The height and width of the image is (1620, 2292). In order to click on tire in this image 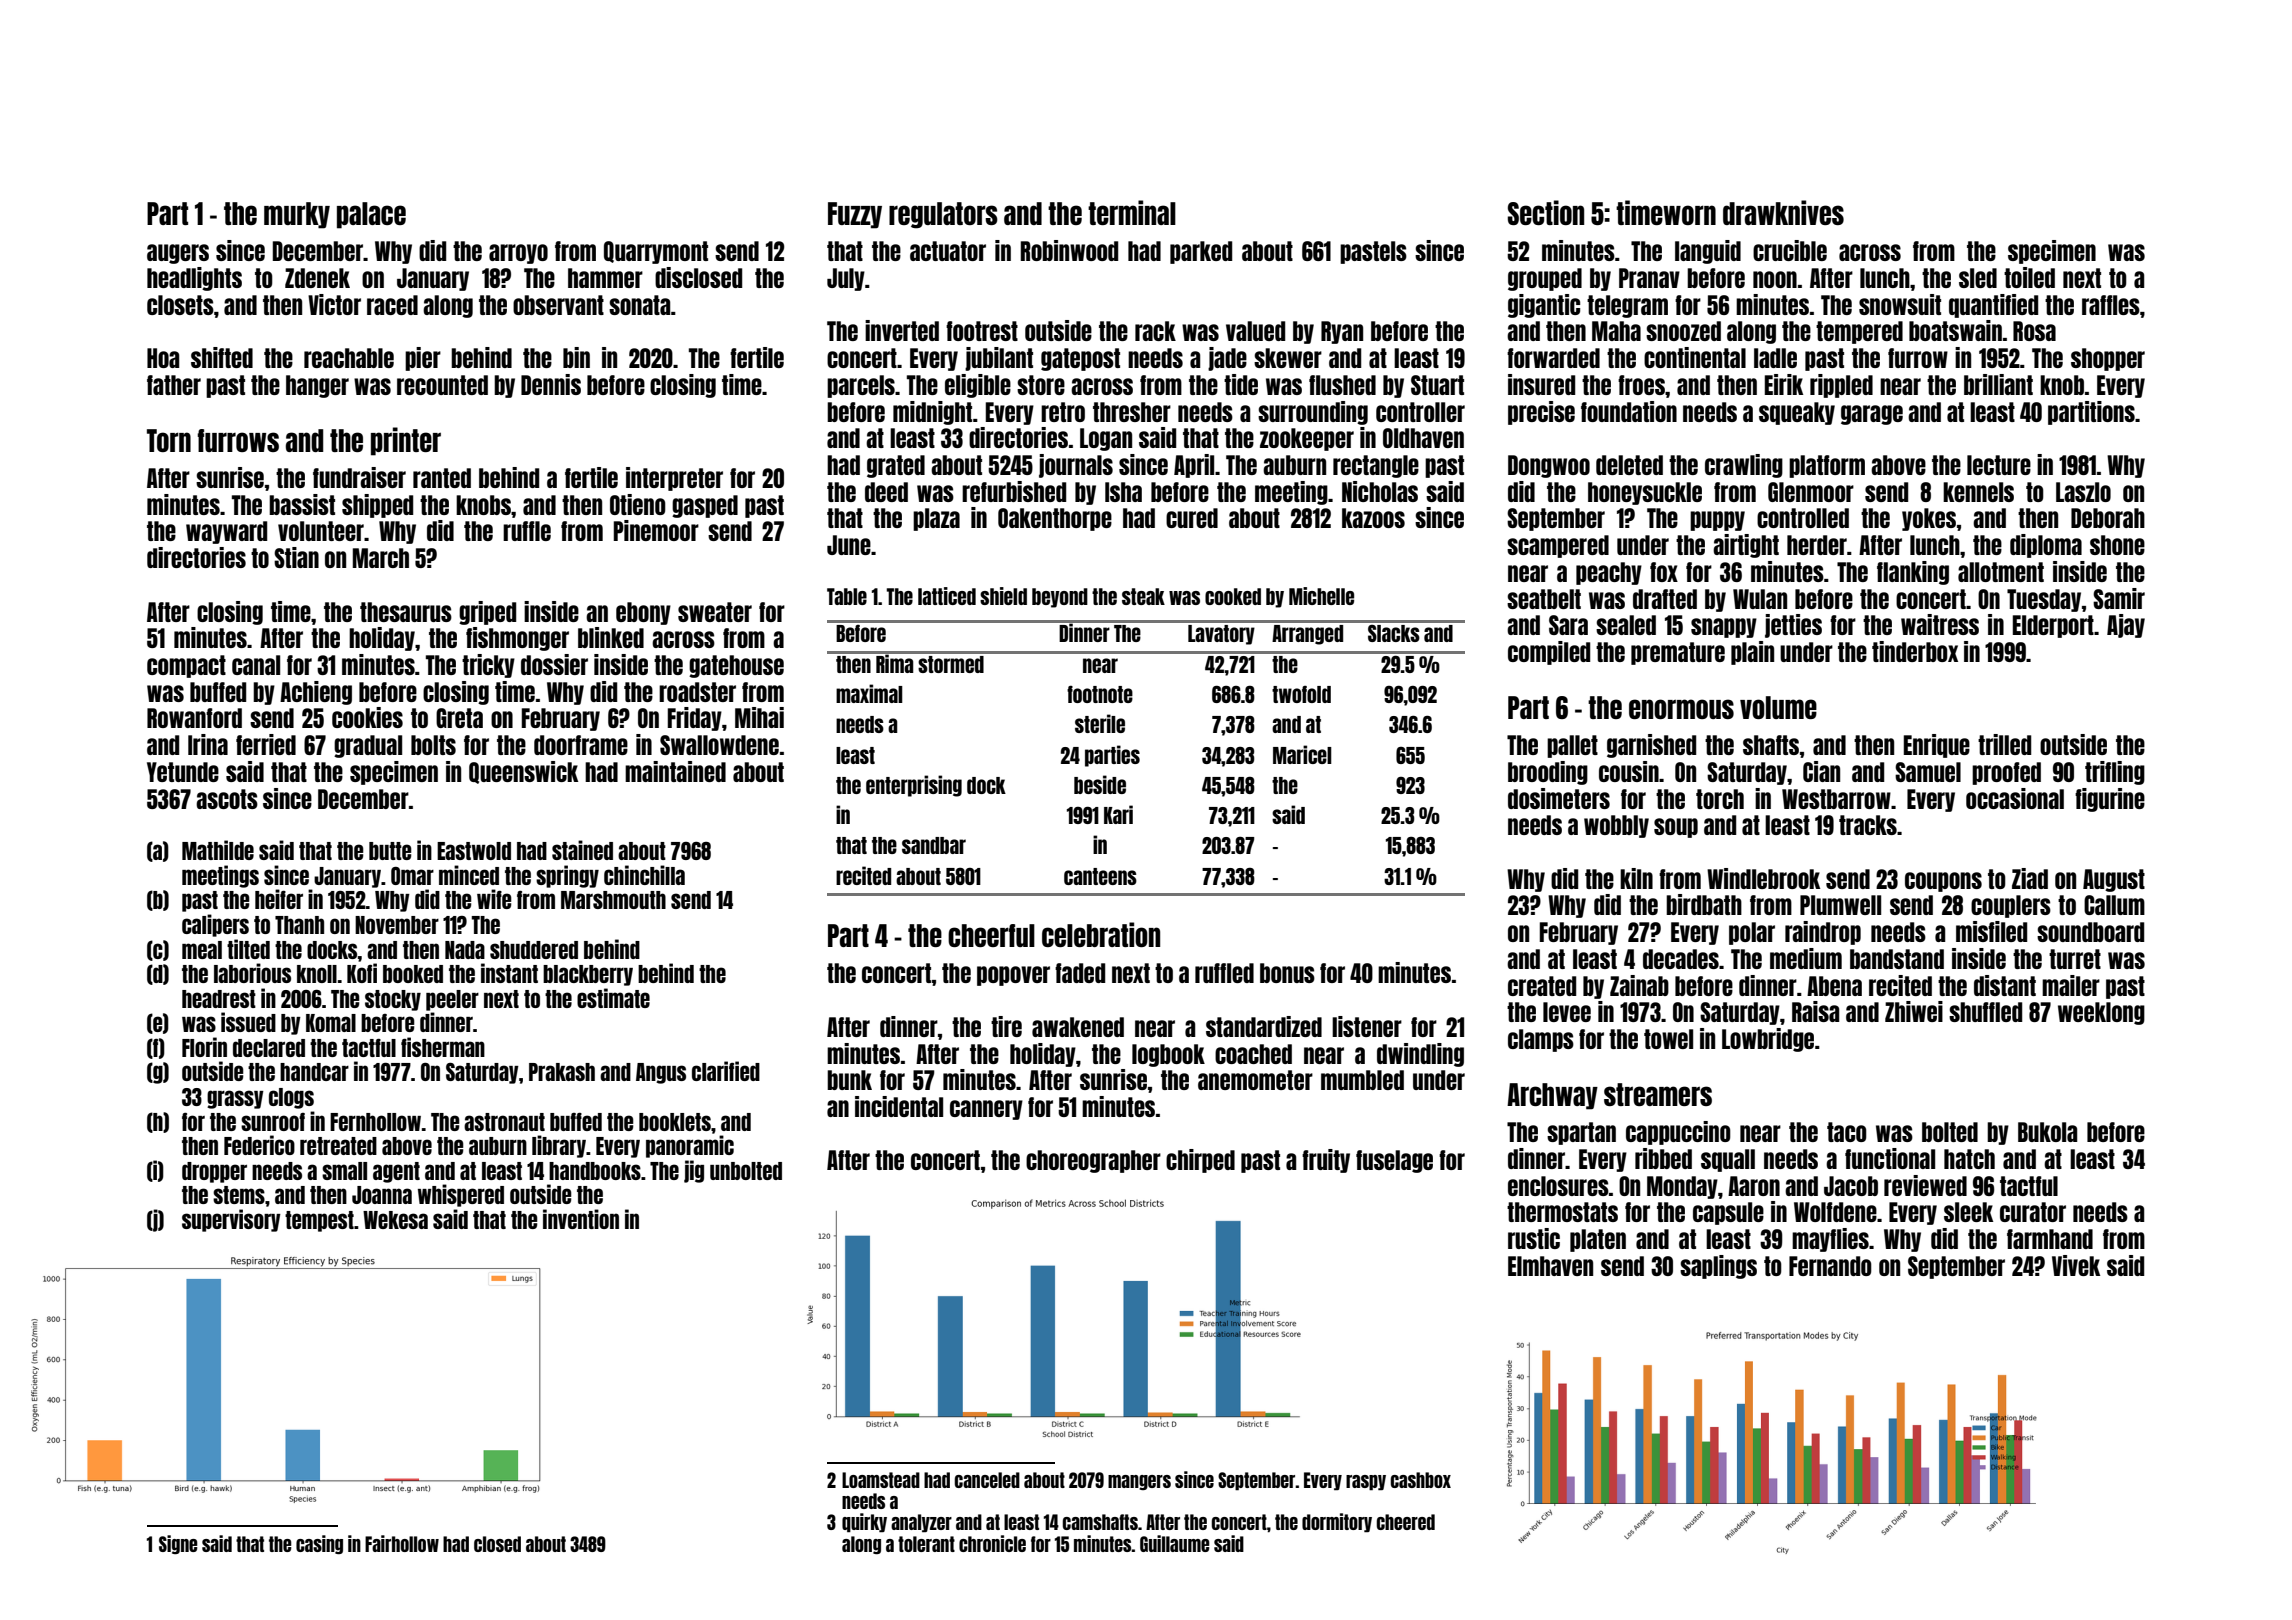, I will do `click(1006, 1026)`.
